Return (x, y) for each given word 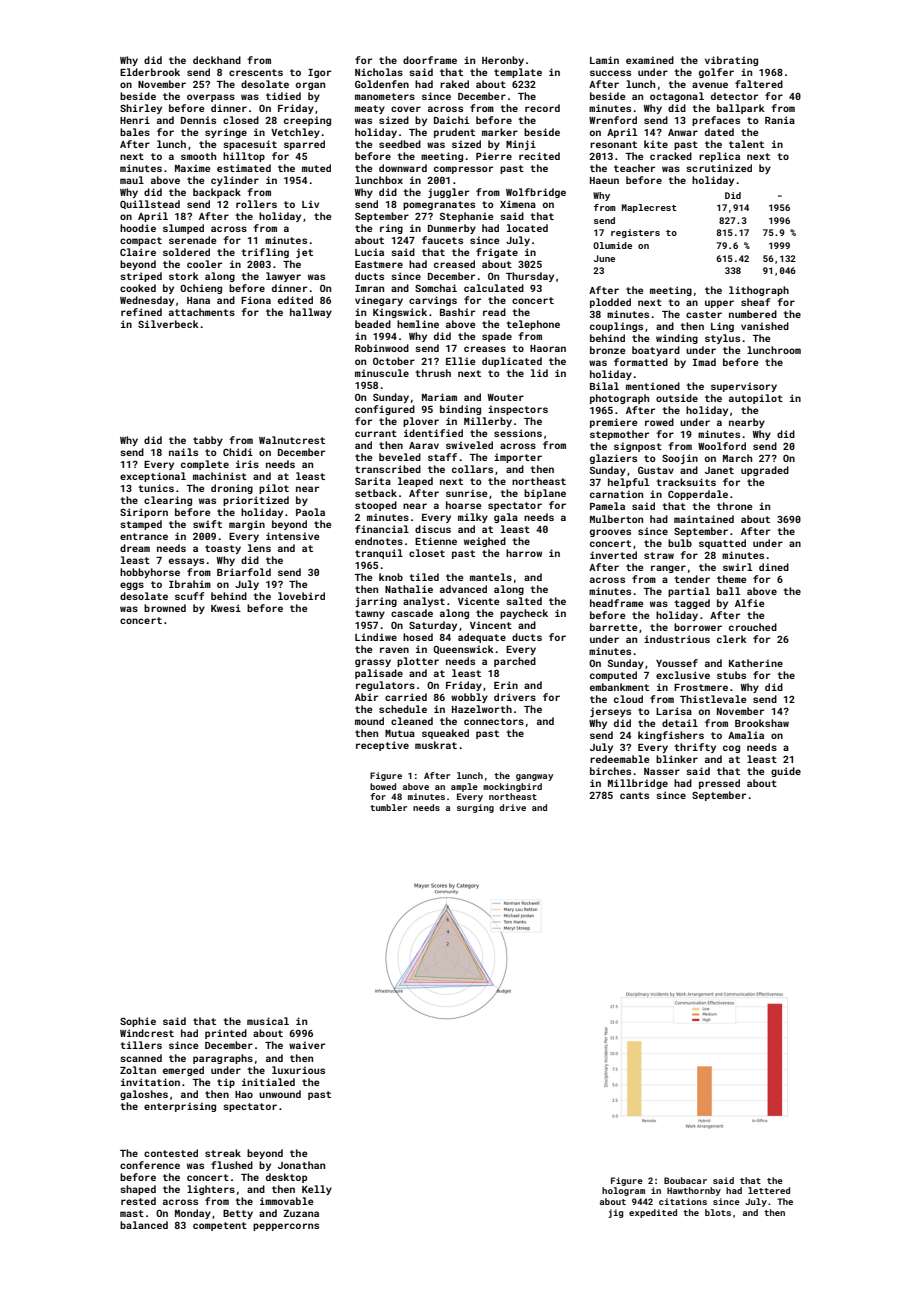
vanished (765, 326)
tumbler (388, 807)
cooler (204, 264)
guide (786, 772)
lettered (769, 1190)
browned (165, 608)
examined (650, 60)
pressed (719, 784)
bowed (383, 786)
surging (475, 808)
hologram (623, 1191)
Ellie (460, 361)
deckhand (217, 60)
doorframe (430, 60)
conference (150, 1165)
